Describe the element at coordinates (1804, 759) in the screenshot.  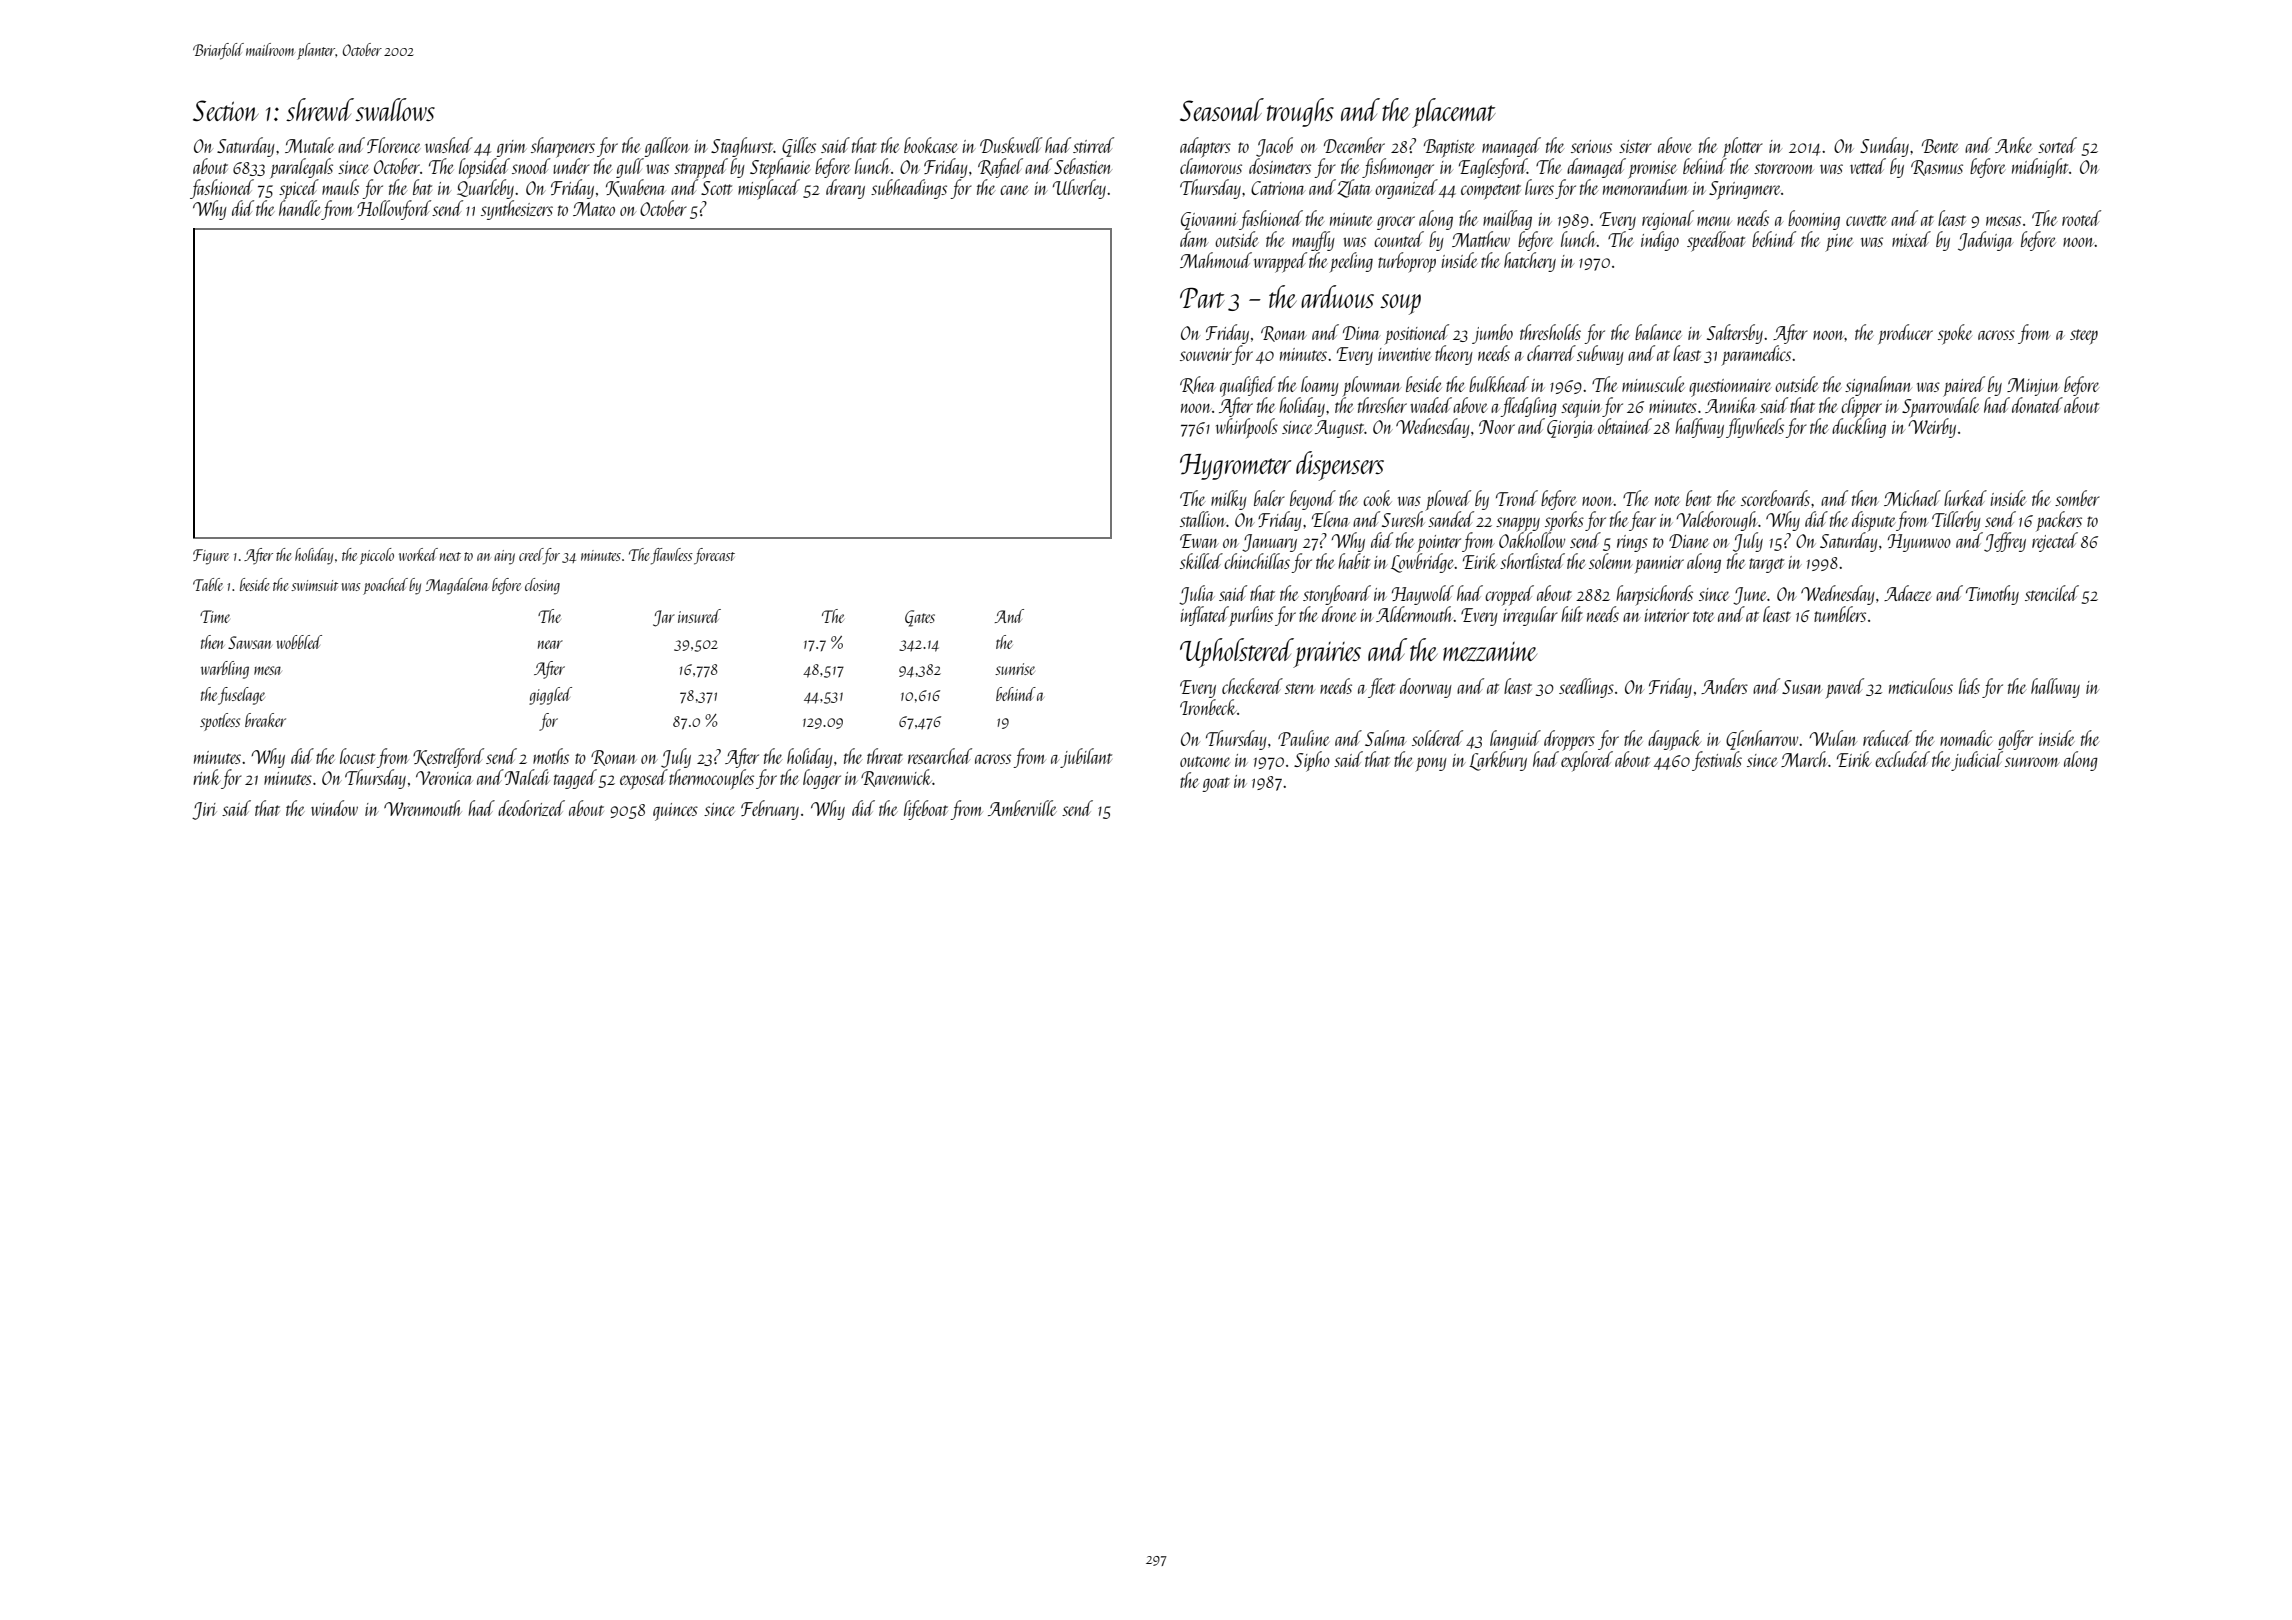
I see `March` at that location.
